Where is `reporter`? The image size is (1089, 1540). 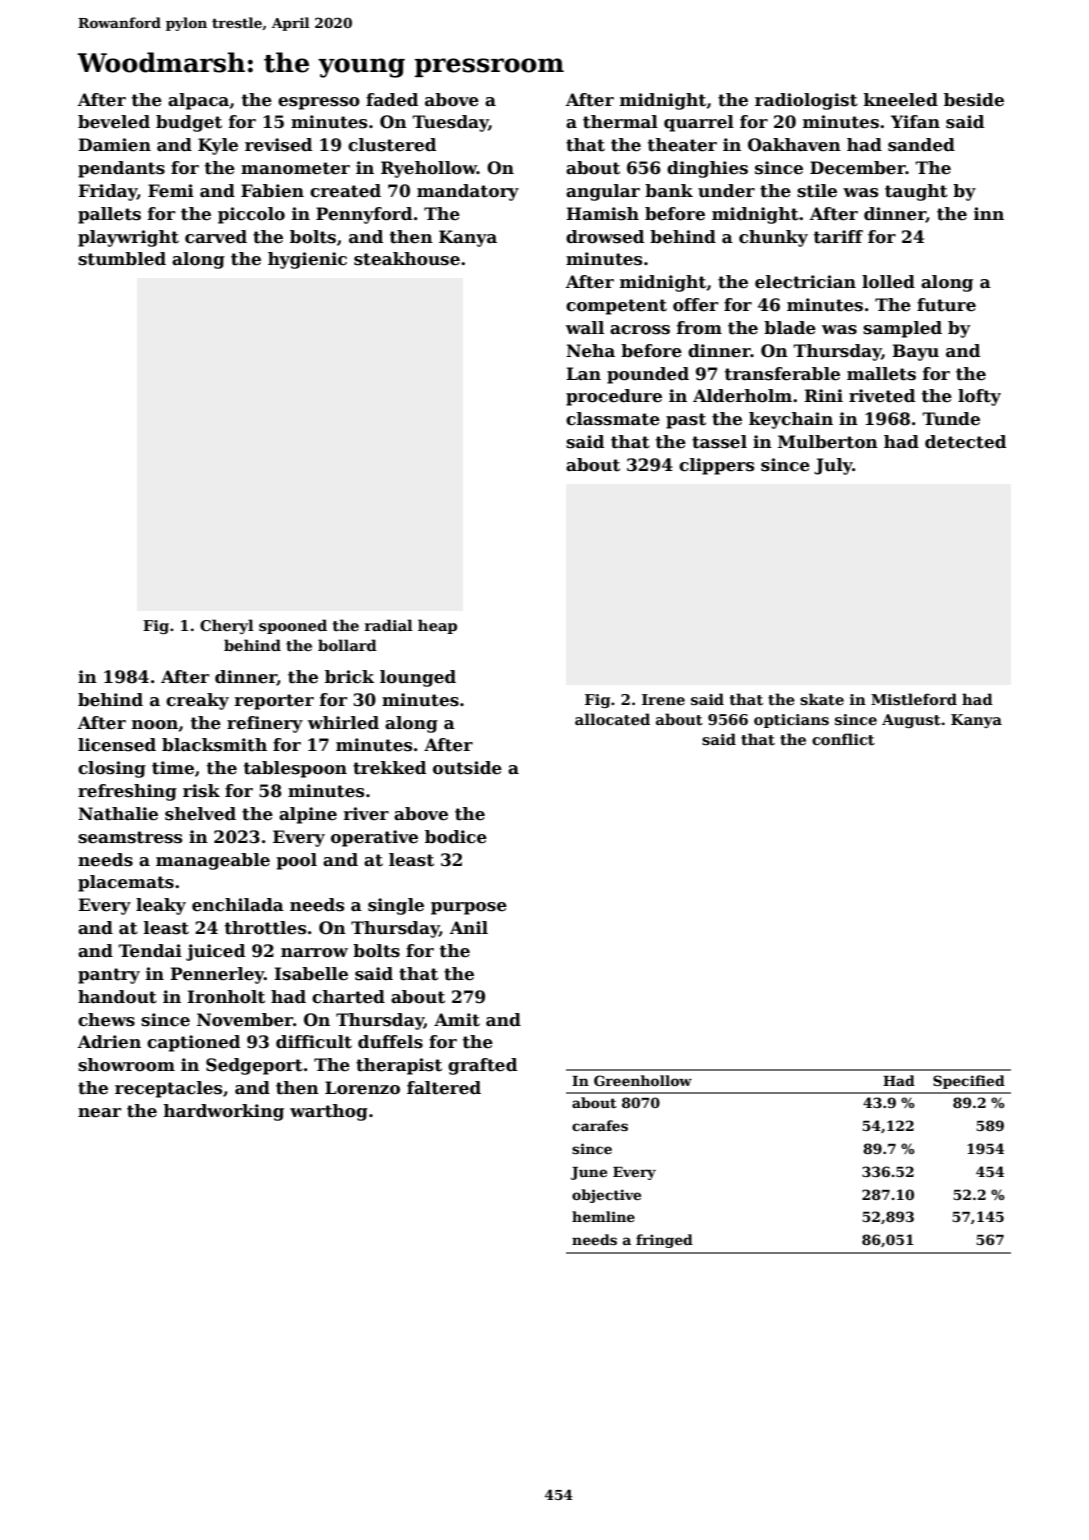 reporter is located at coordinates (274, 702).
